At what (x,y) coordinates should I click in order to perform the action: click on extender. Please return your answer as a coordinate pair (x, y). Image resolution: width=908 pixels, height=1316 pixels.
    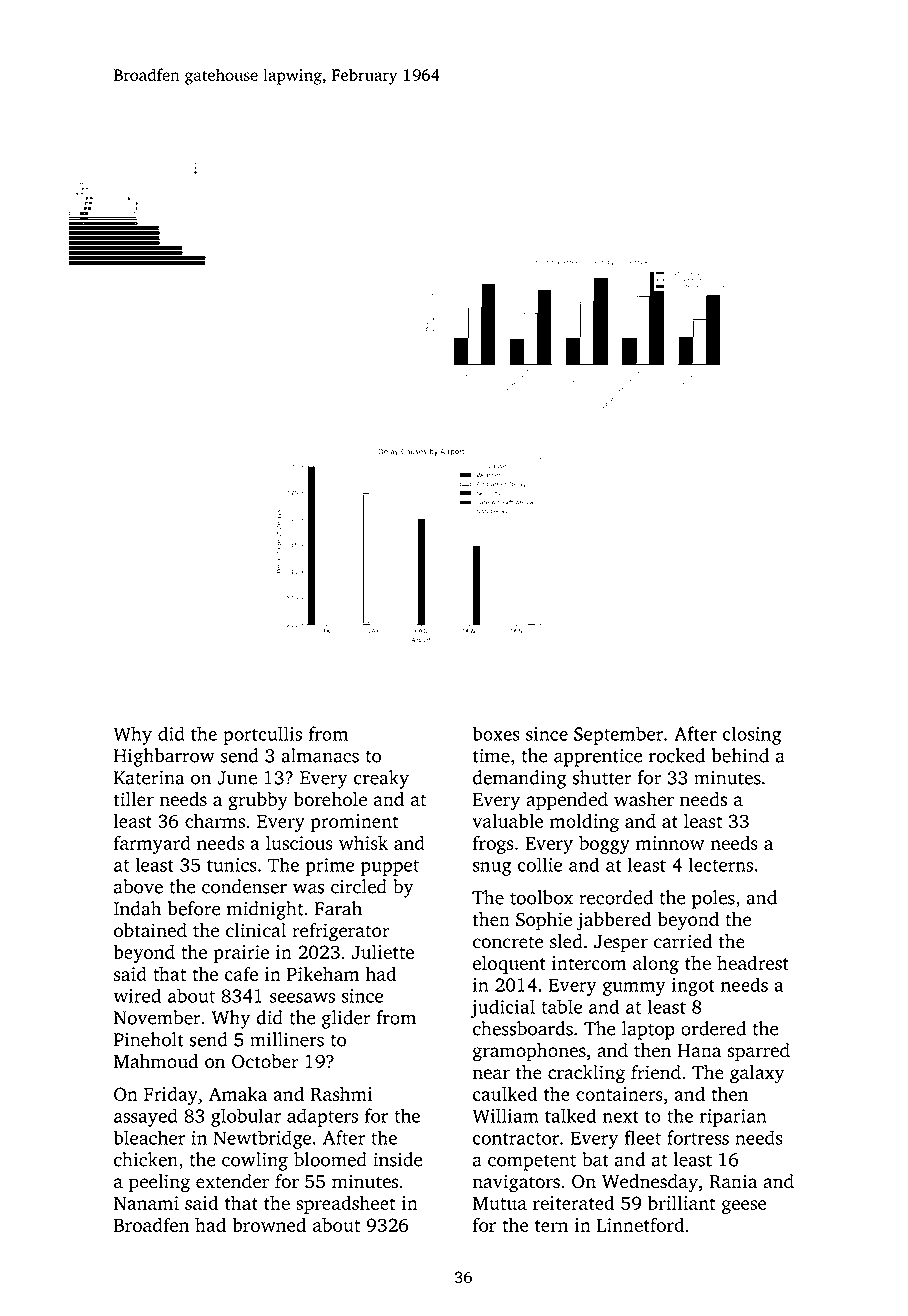
    Looking at the image, I should click on (232, 1181).
